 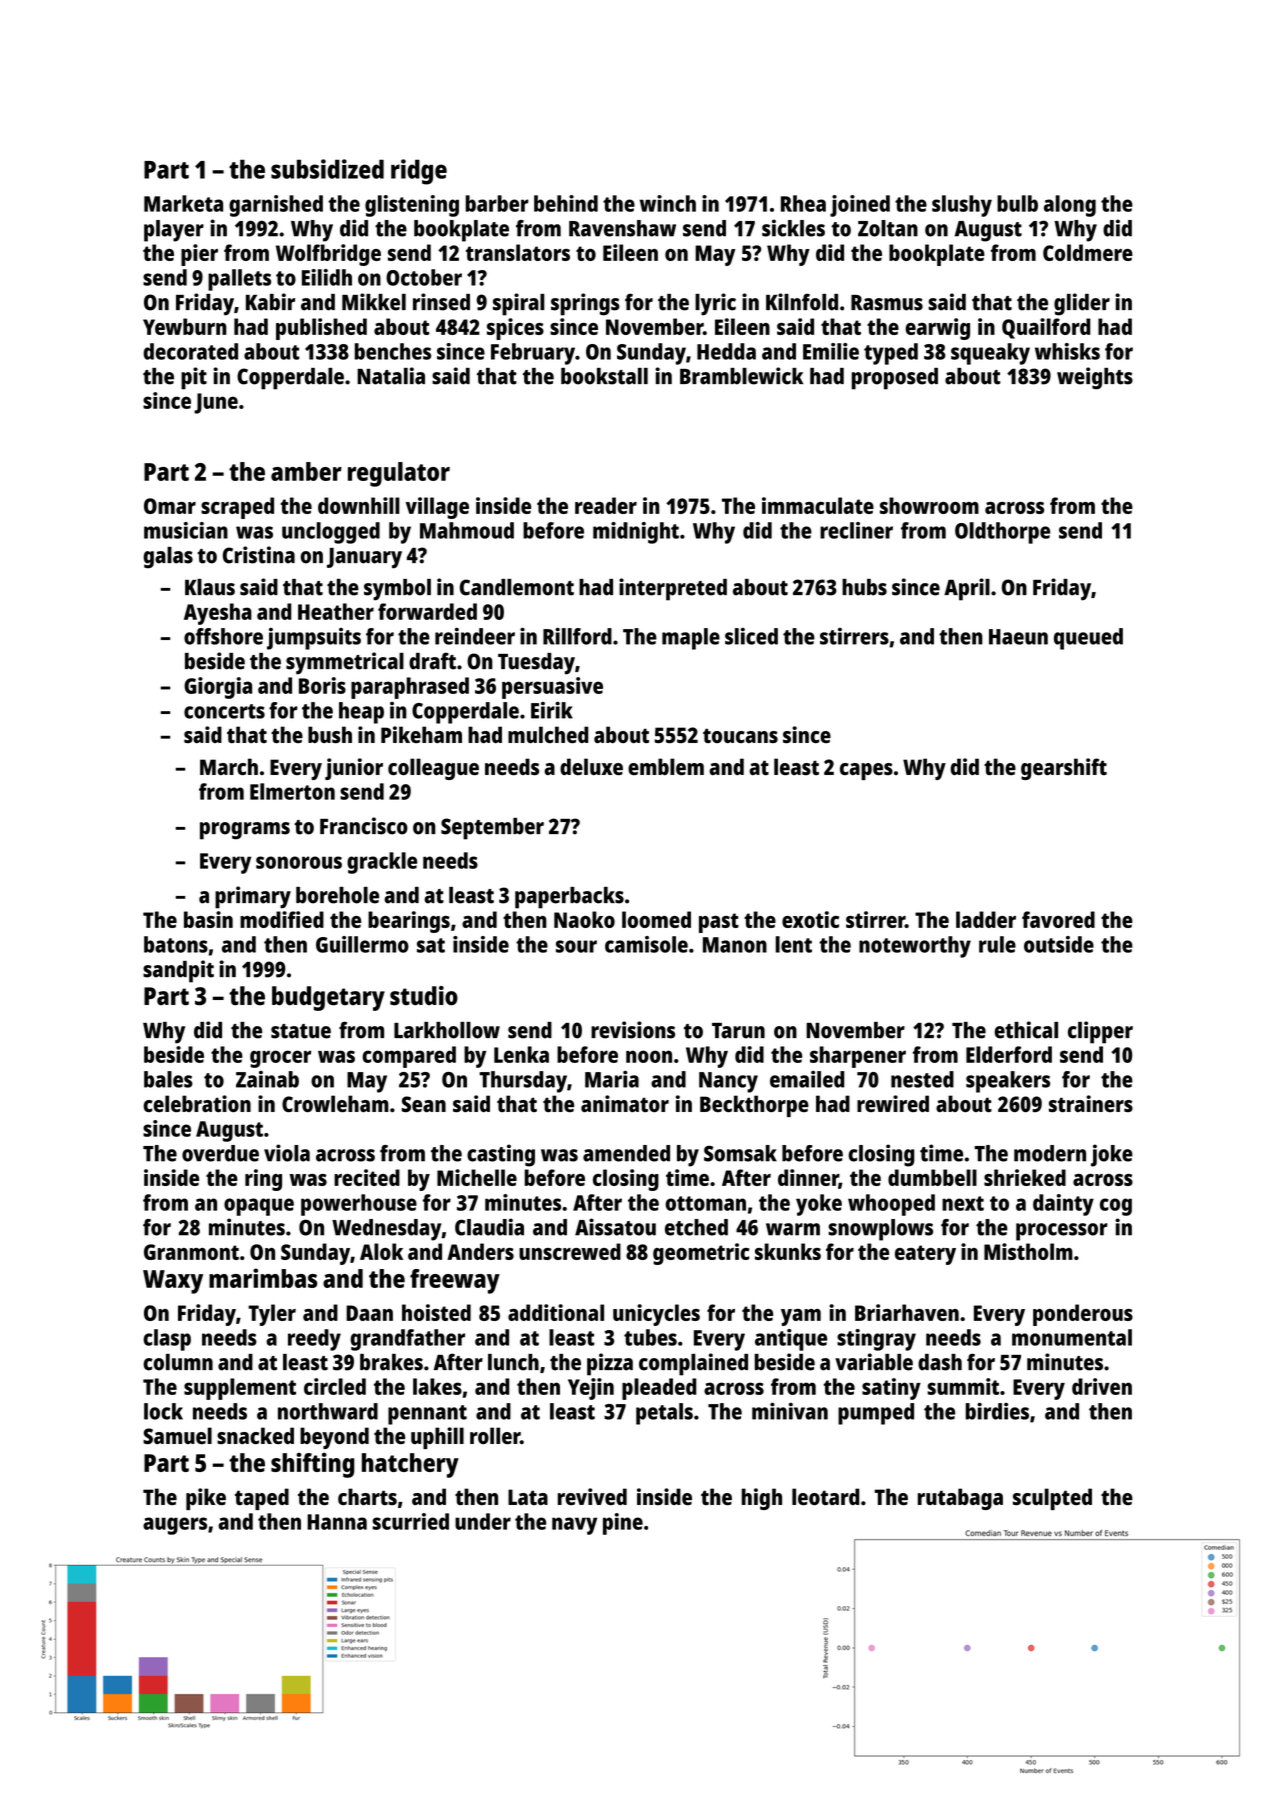 What do you see at coordinates (577, 636) in the screenshot?
I see `Rillford` at bounding box center [577, 636].
